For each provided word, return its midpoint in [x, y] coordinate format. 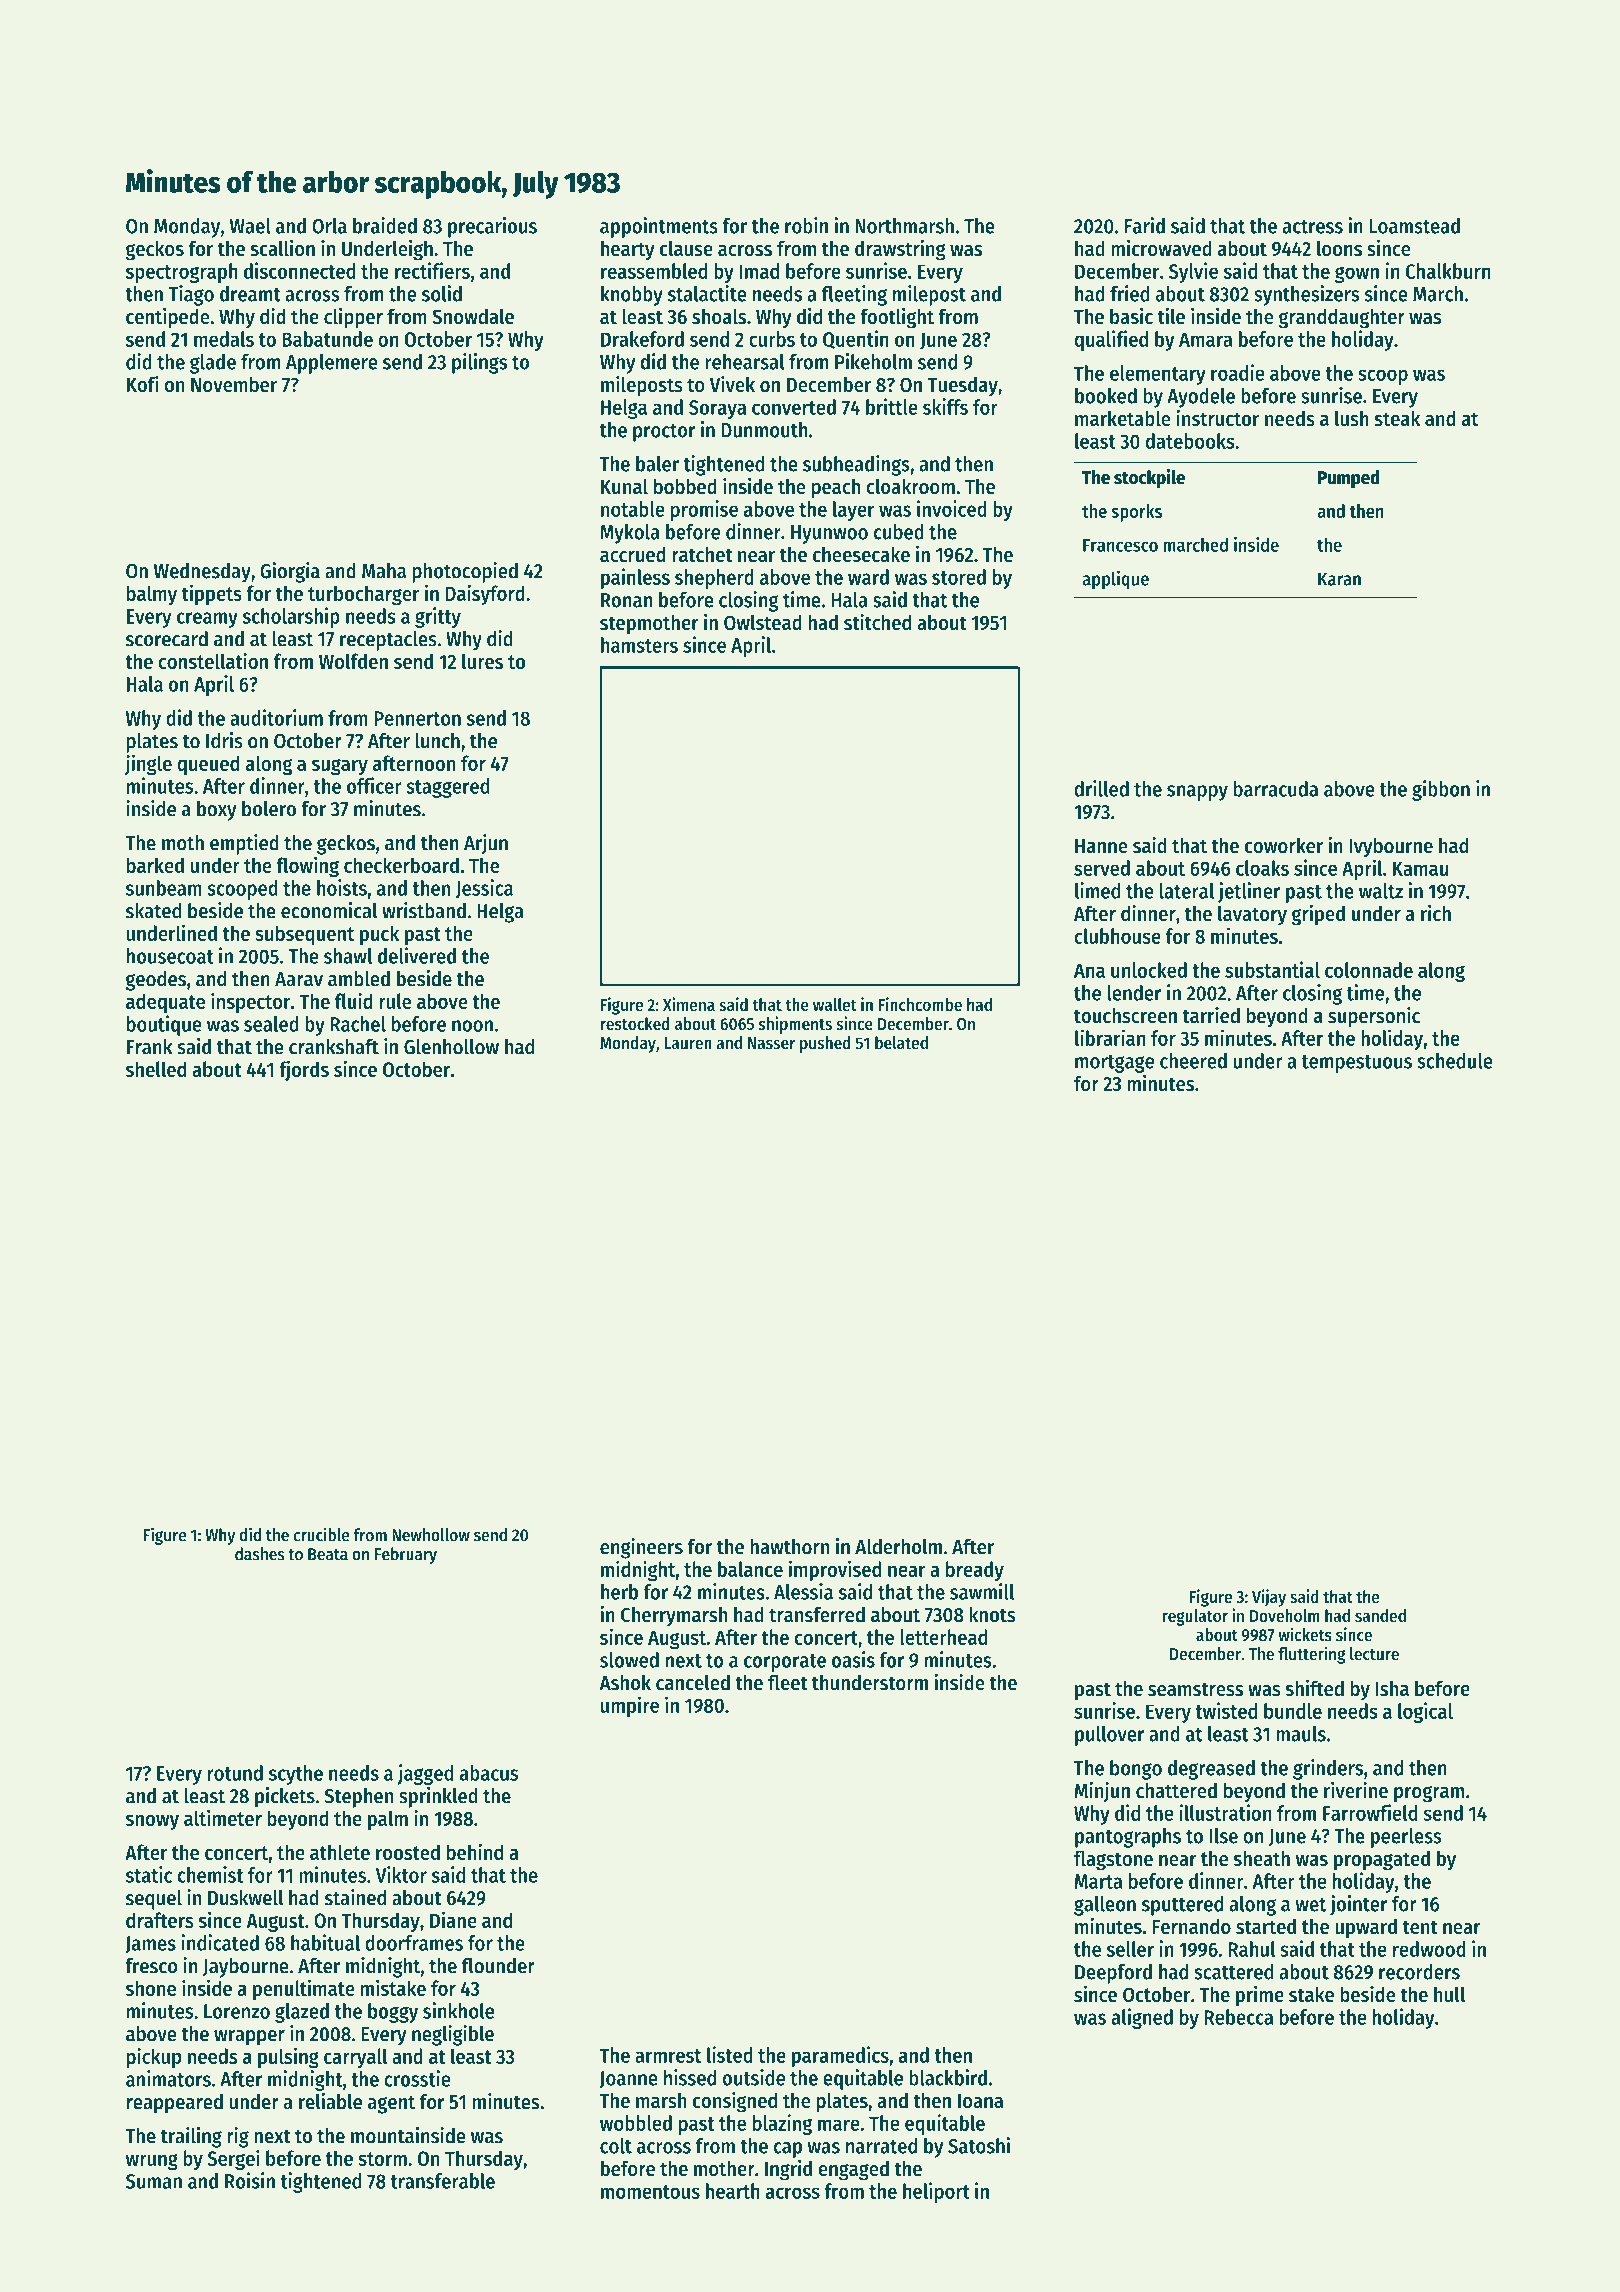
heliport [936, 2192]
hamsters [639, 645]
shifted [1315, 1687]
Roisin [250, 2180]
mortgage [1114, 1064]
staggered [448, 788]
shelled [156, 1069]
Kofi [143, 384]
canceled [693, 1682]
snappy [1197, 793]
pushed [825, 1044]
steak [1397, 418]
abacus [489, 1773]
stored [959, 577]
